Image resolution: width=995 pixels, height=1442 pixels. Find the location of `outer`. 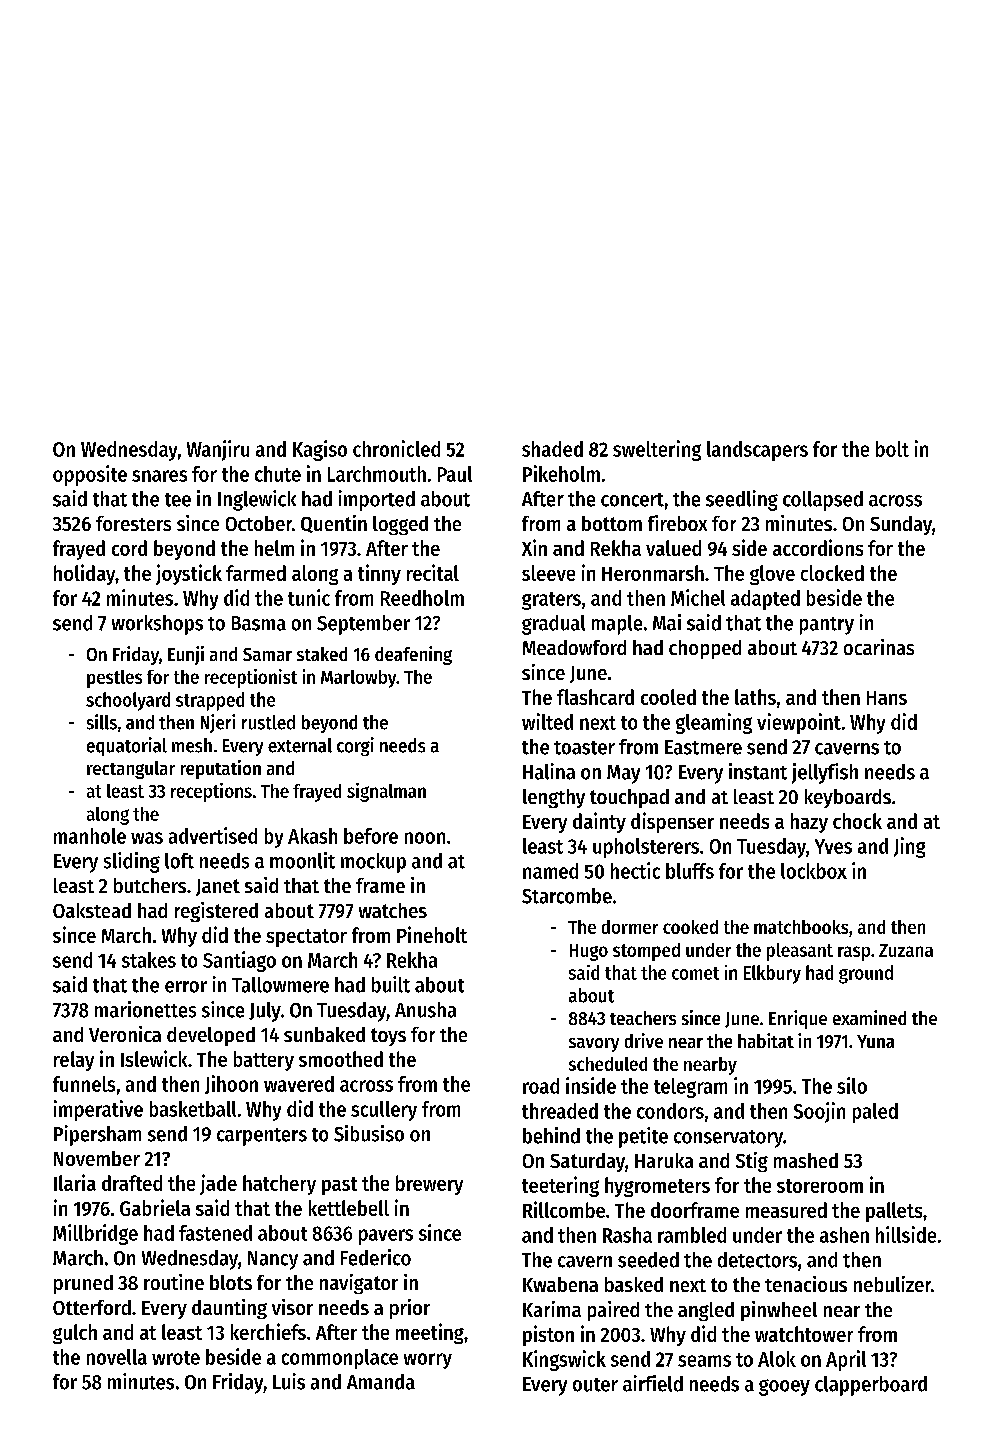

outer is located at coordinates (595, 1385).
